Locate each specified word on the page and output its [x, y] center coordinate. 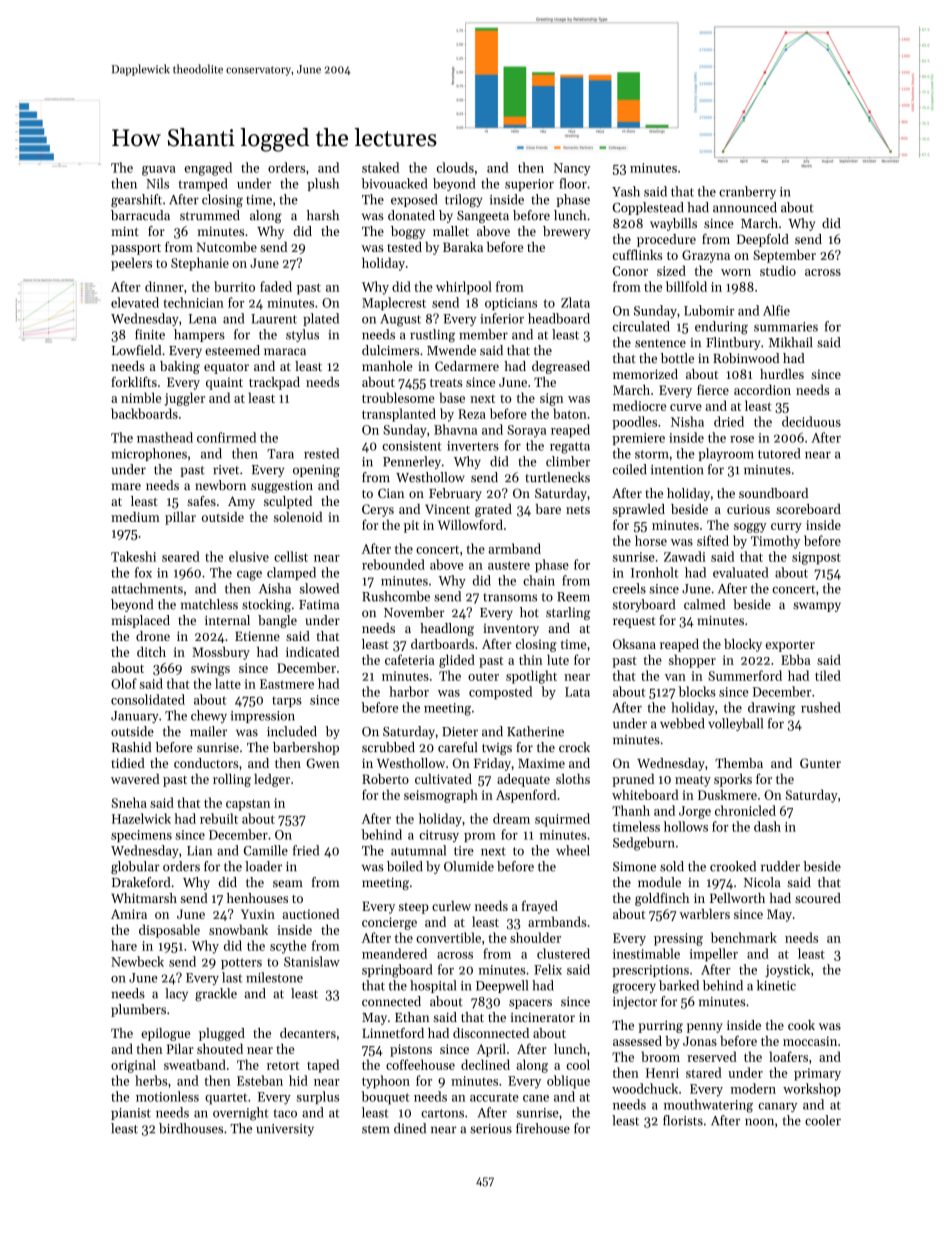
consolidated [148, 699]
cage [249, 576]
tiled [828, 675]
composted [500, 693]
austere [509, 565]
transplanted [399, 415]
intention [677, 470]
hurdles [782, 374]
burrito [234, 286]
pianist [131, 1114]
